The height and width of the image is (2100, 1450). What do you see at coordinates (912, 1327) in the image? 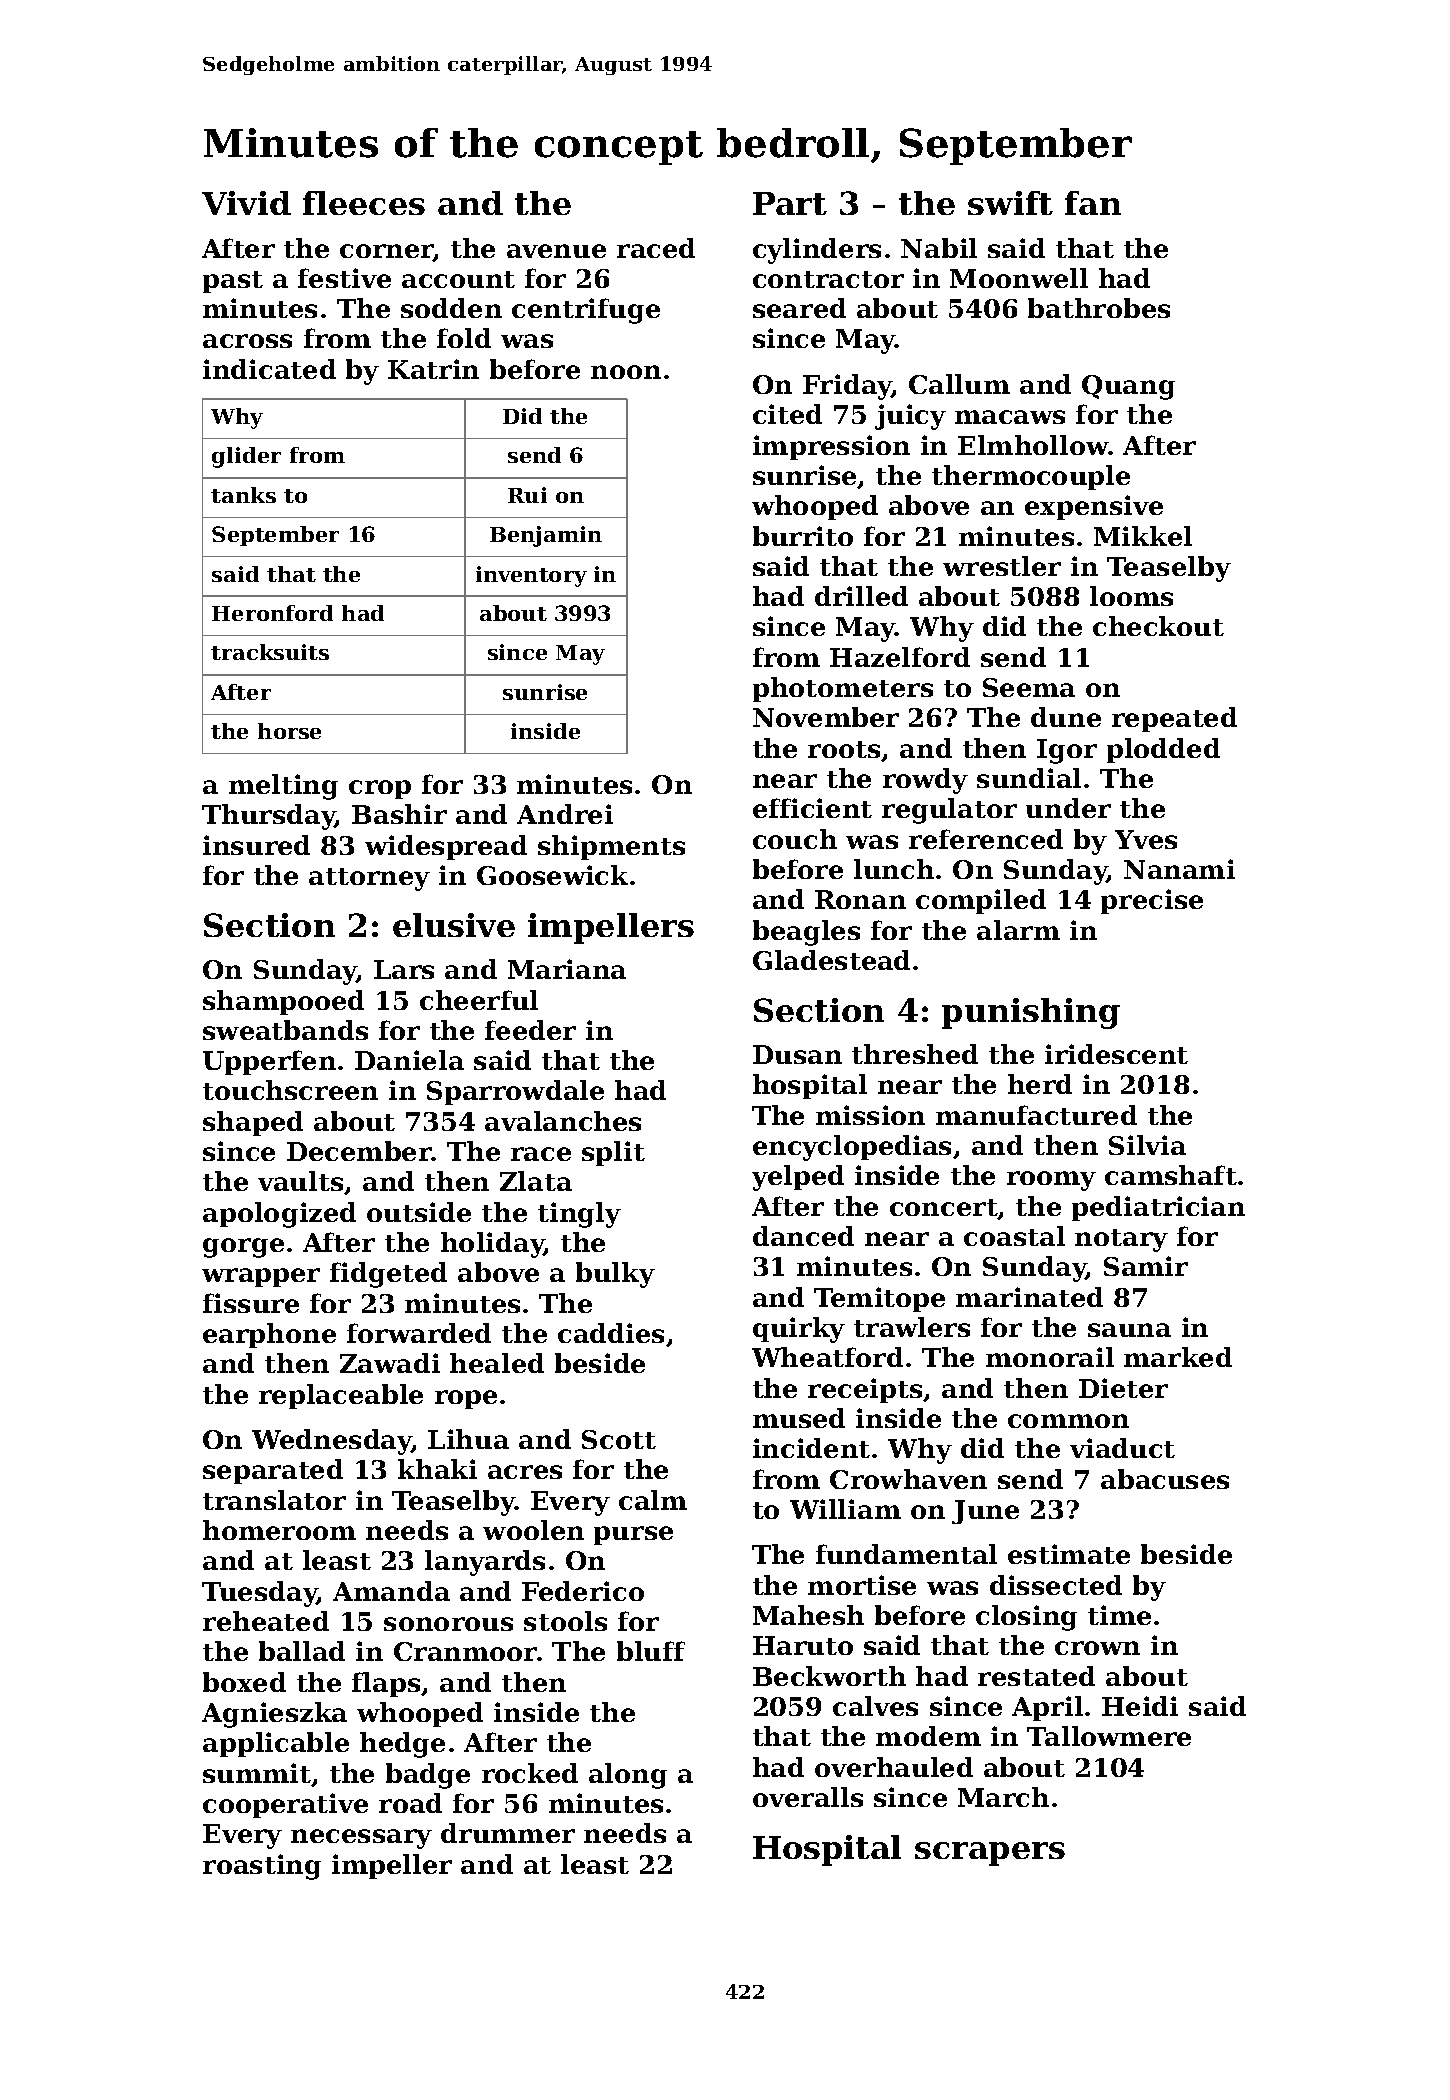
I see `trawlers` at bounding box center [912, 1327].
